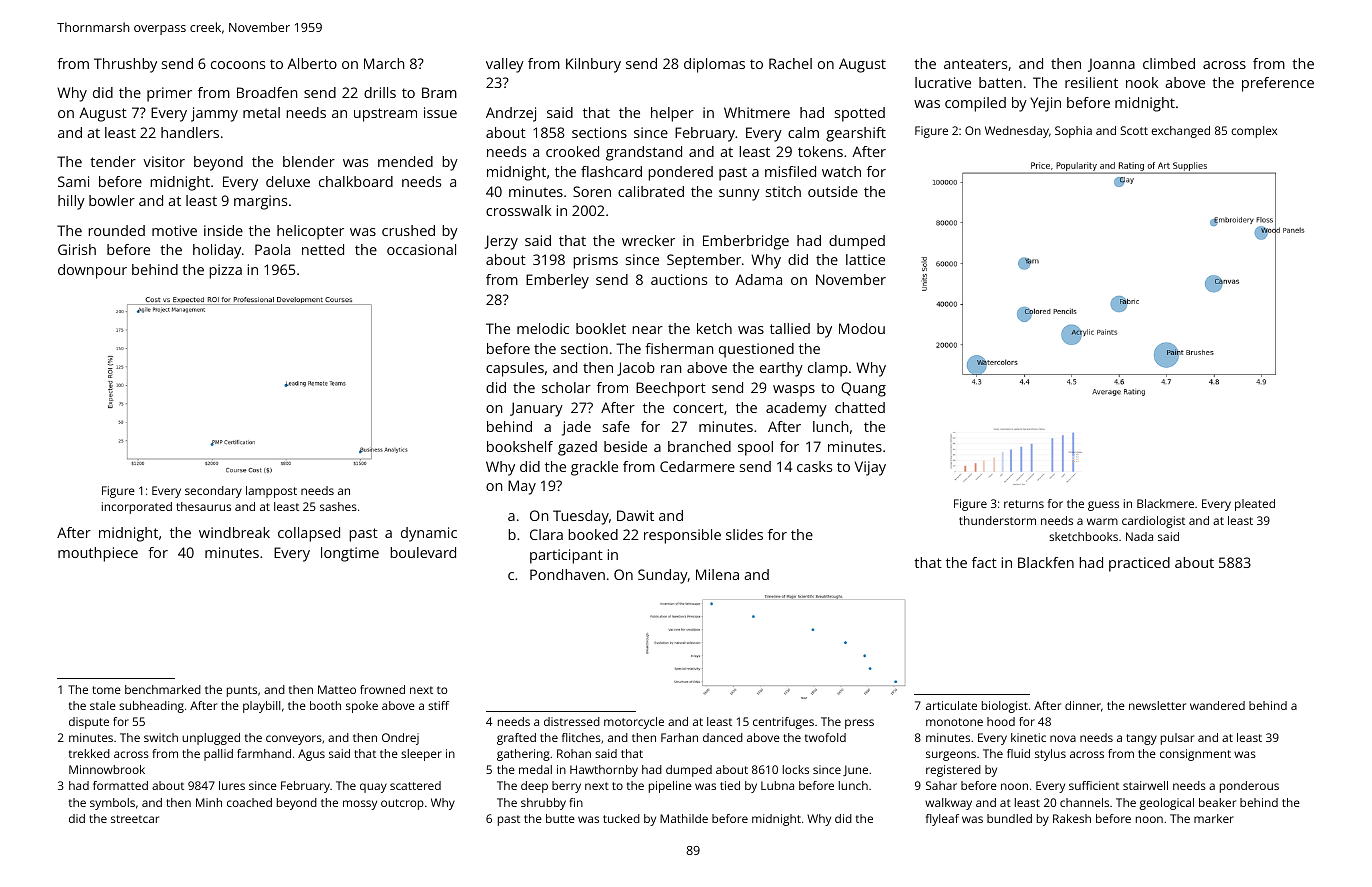 Image resolution: width=1372 pixels, height=887 pixels. Describe the element at coordinates (98, 554) in the document. I see `mouthpiece` at that location.
